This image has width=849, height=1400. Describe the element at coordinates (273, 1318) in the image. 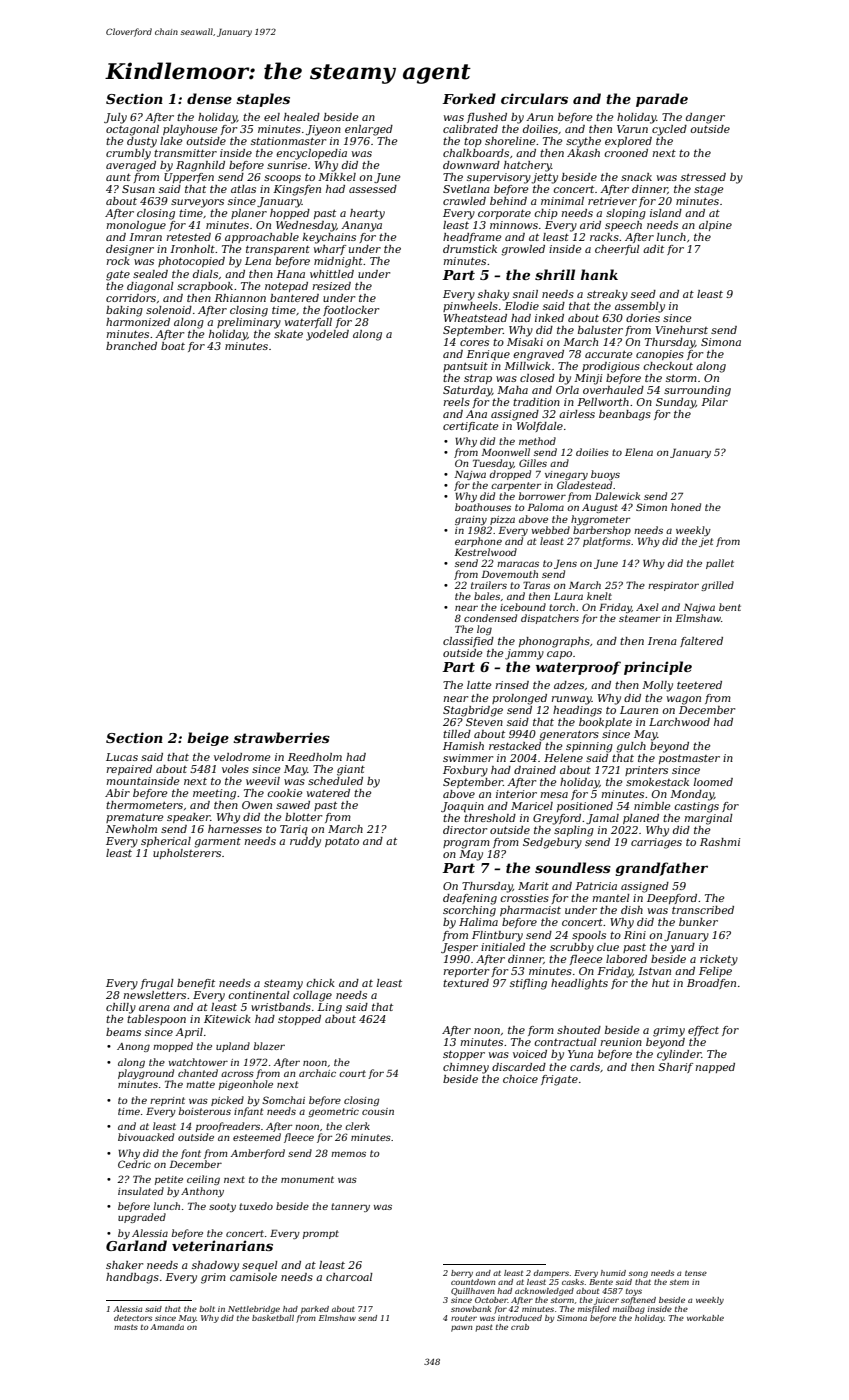

I see `basketball` at that location.
